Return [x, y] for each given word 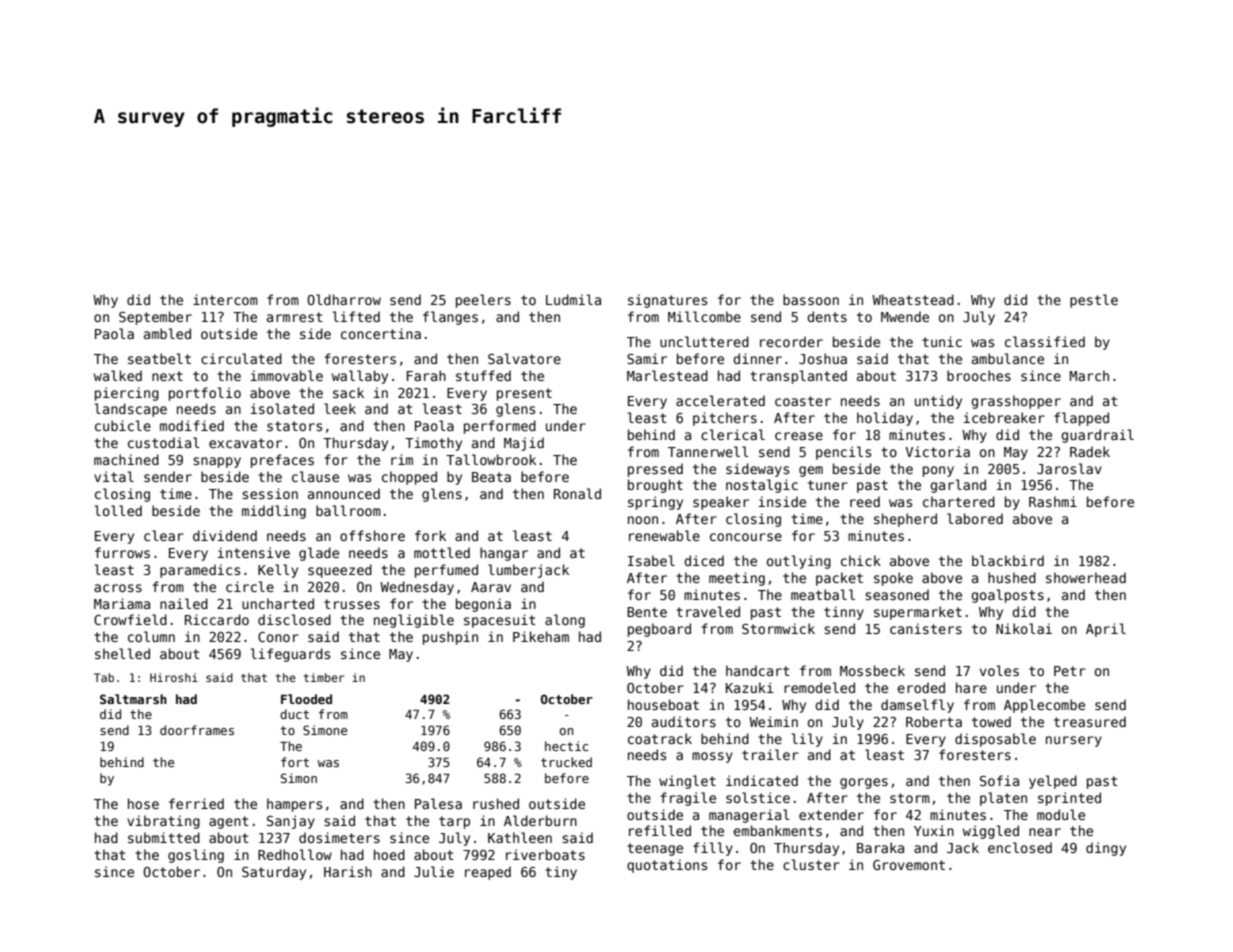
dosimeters [339, 837]
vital [114, 476]
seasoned [897, 594]
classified [1045, 341]
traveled [708, 611]
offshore [372, 535]
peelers [483, 301]
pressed [655, 470]
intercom [225, 299]
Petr [1070, 671]
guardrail [1097, 436]
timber [324, 677]
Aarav [491, 587]
